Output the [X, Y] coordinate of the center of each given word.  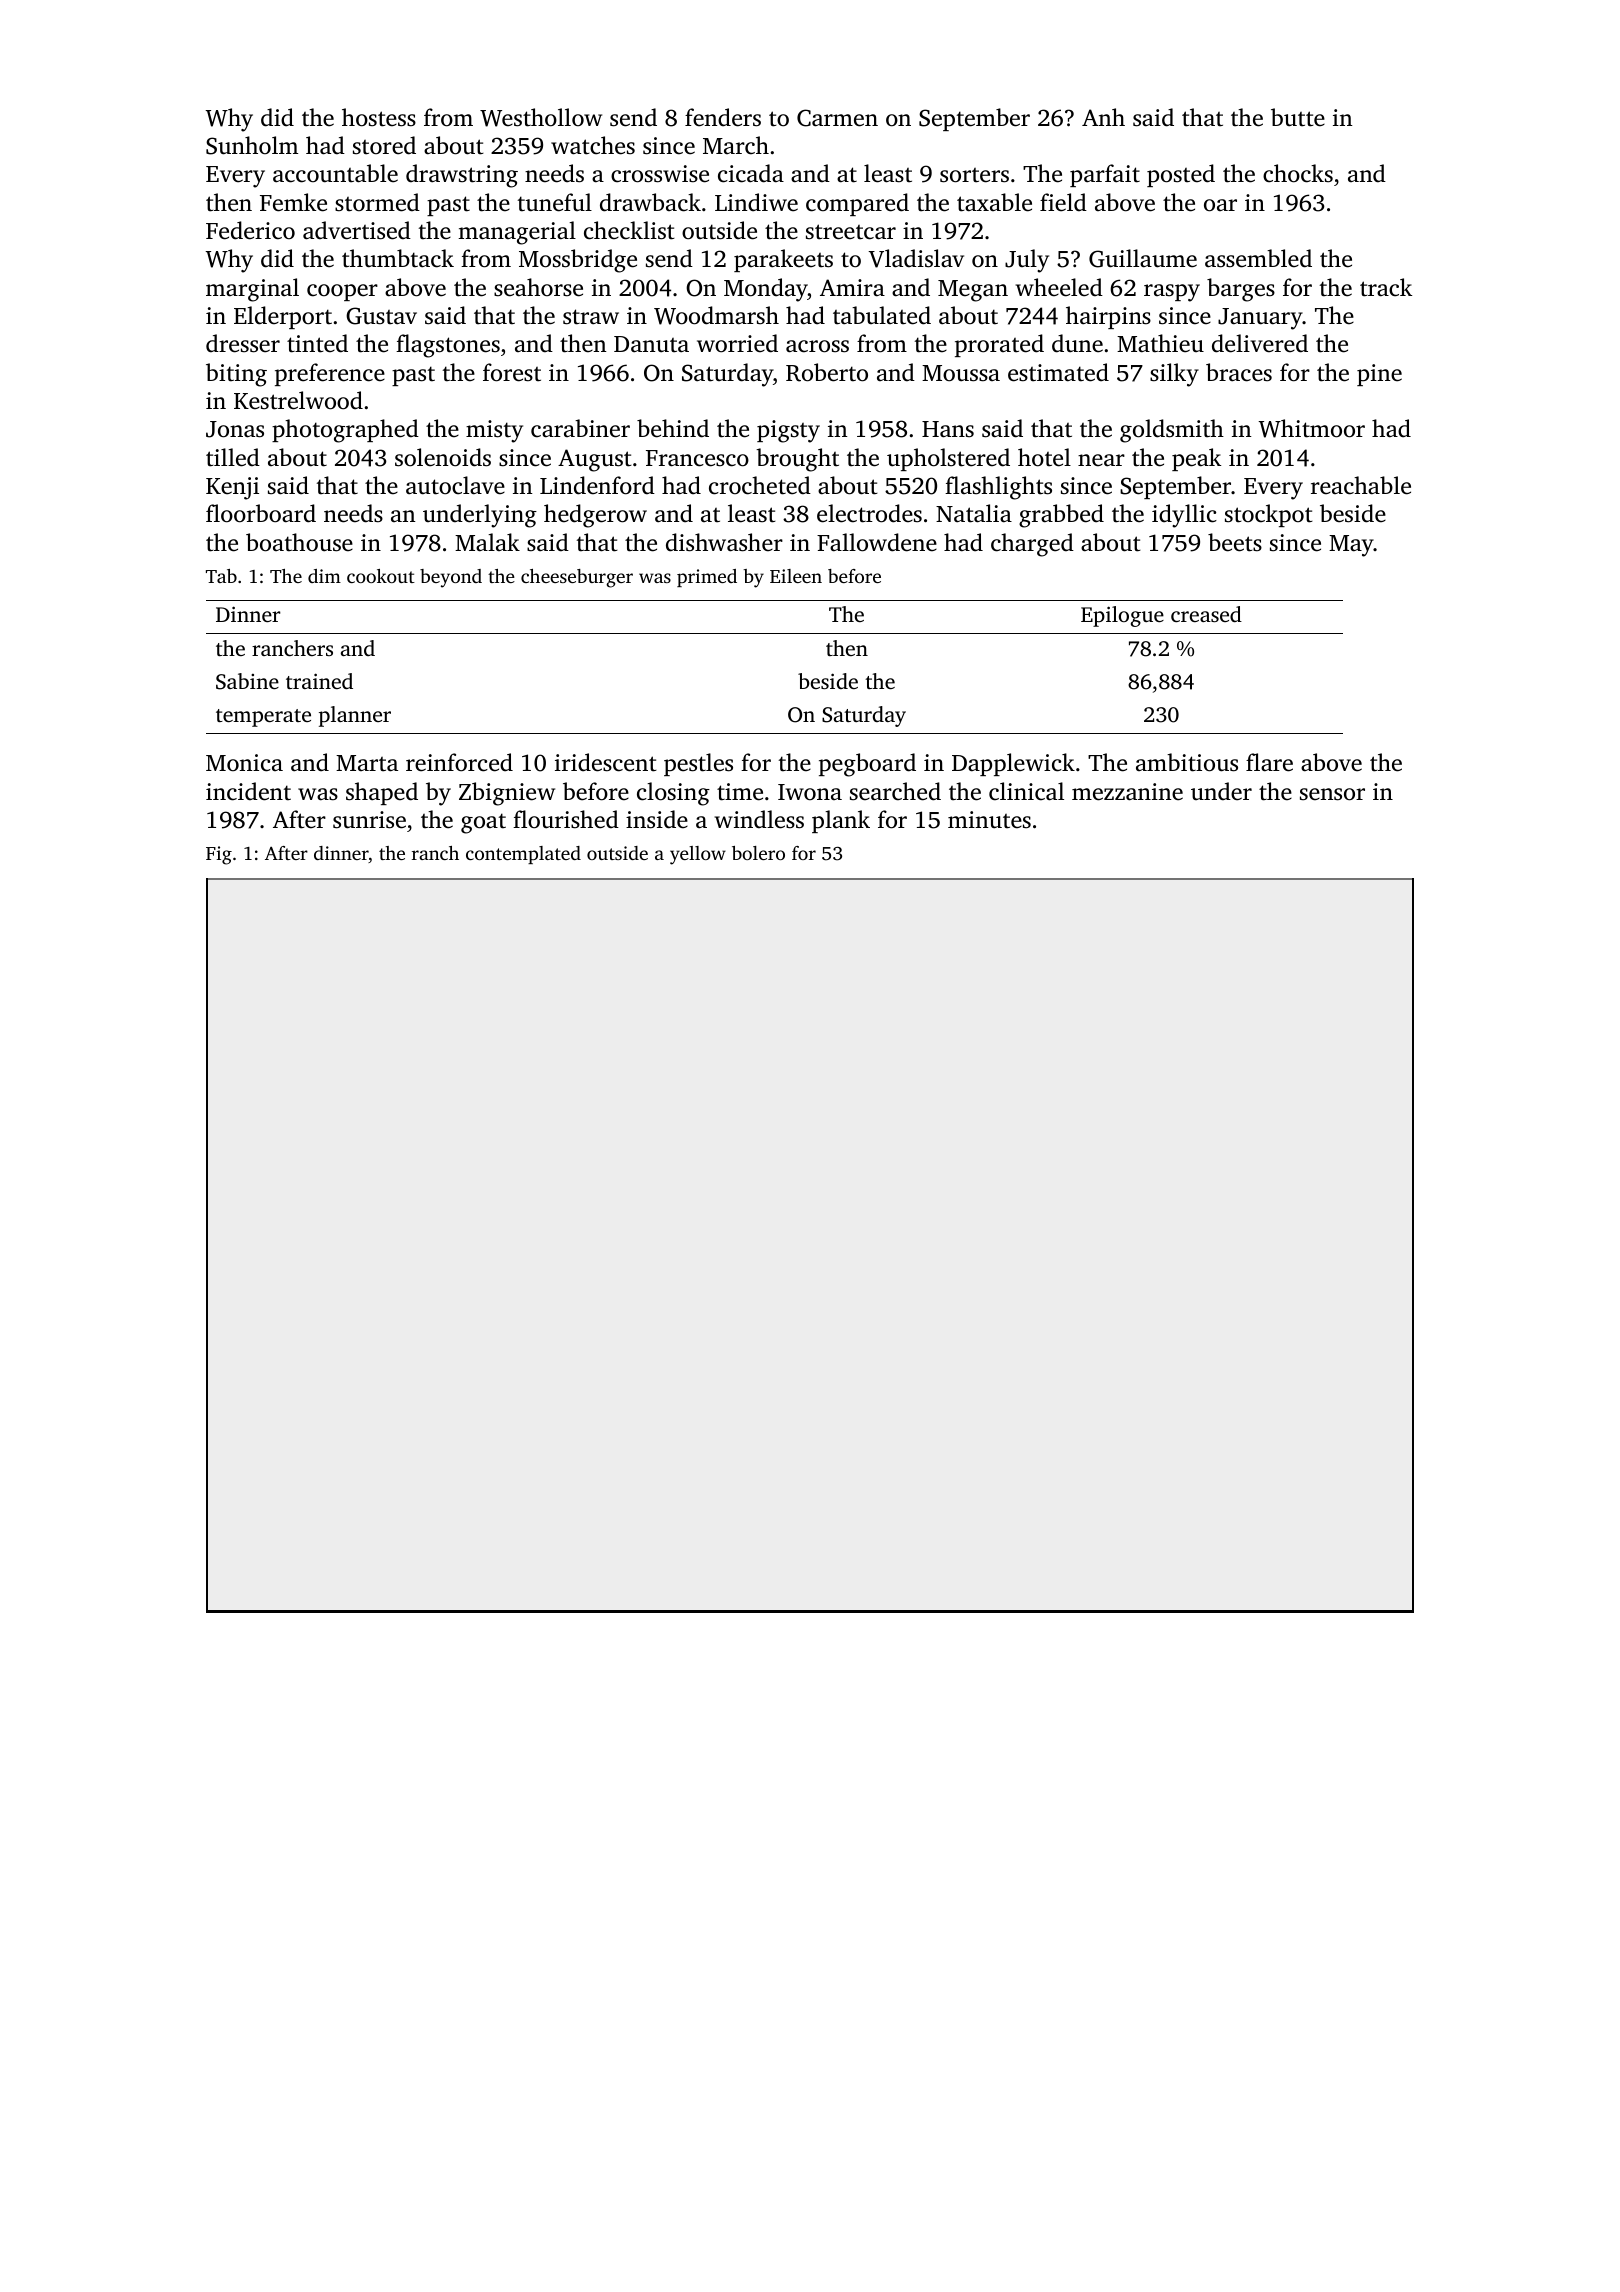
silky [1174, 375]
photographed [345, 431]
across [817, 346]
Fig [219, 855]
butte [1298, 117]
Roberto [827, 372]
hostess [379, 117]
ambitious [1187, 762]
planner [355, 716]
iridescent [606, 762]
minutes [989, 820]
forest [512, 372]
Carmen [837, 118]
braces [1239, 372]
